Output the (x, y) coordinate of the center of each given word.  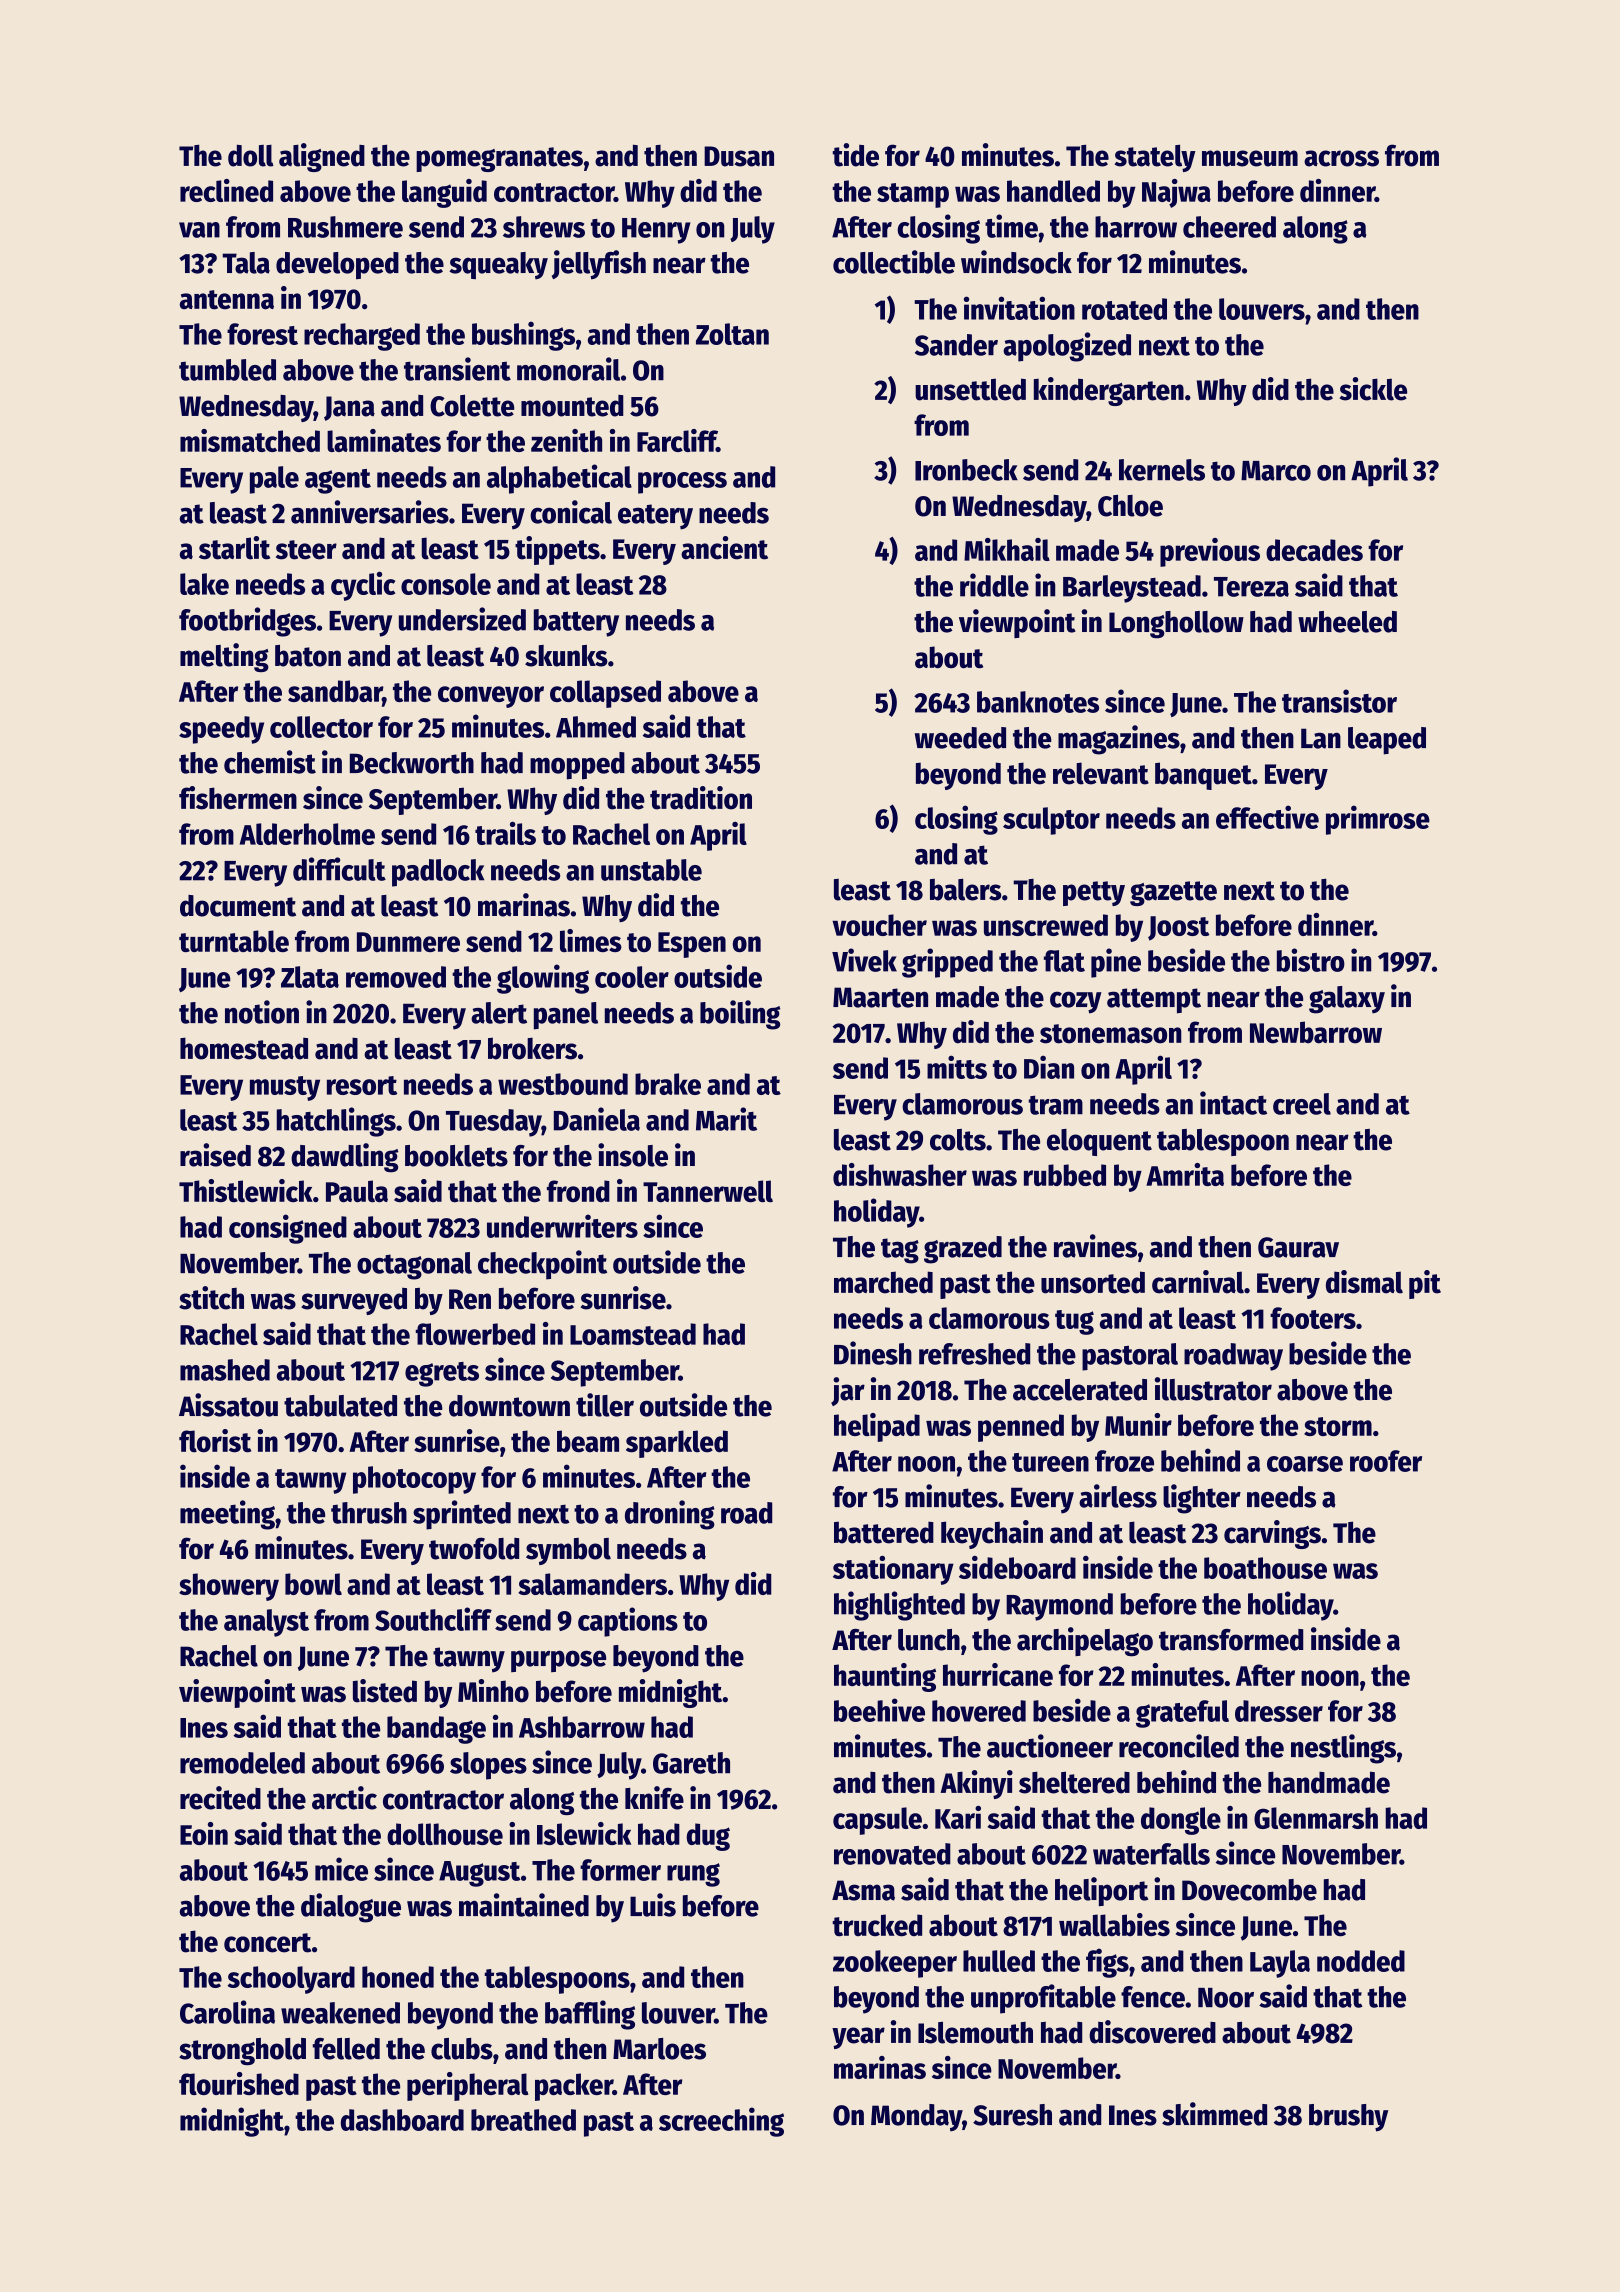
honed (398, 1977)
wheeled (1347, 622)
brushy (1348, 2118)
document (238, 906)
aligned (322, 157)
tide (855, 155)
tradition (701, 798)
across (1341, 158)
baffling (590, 2015)
